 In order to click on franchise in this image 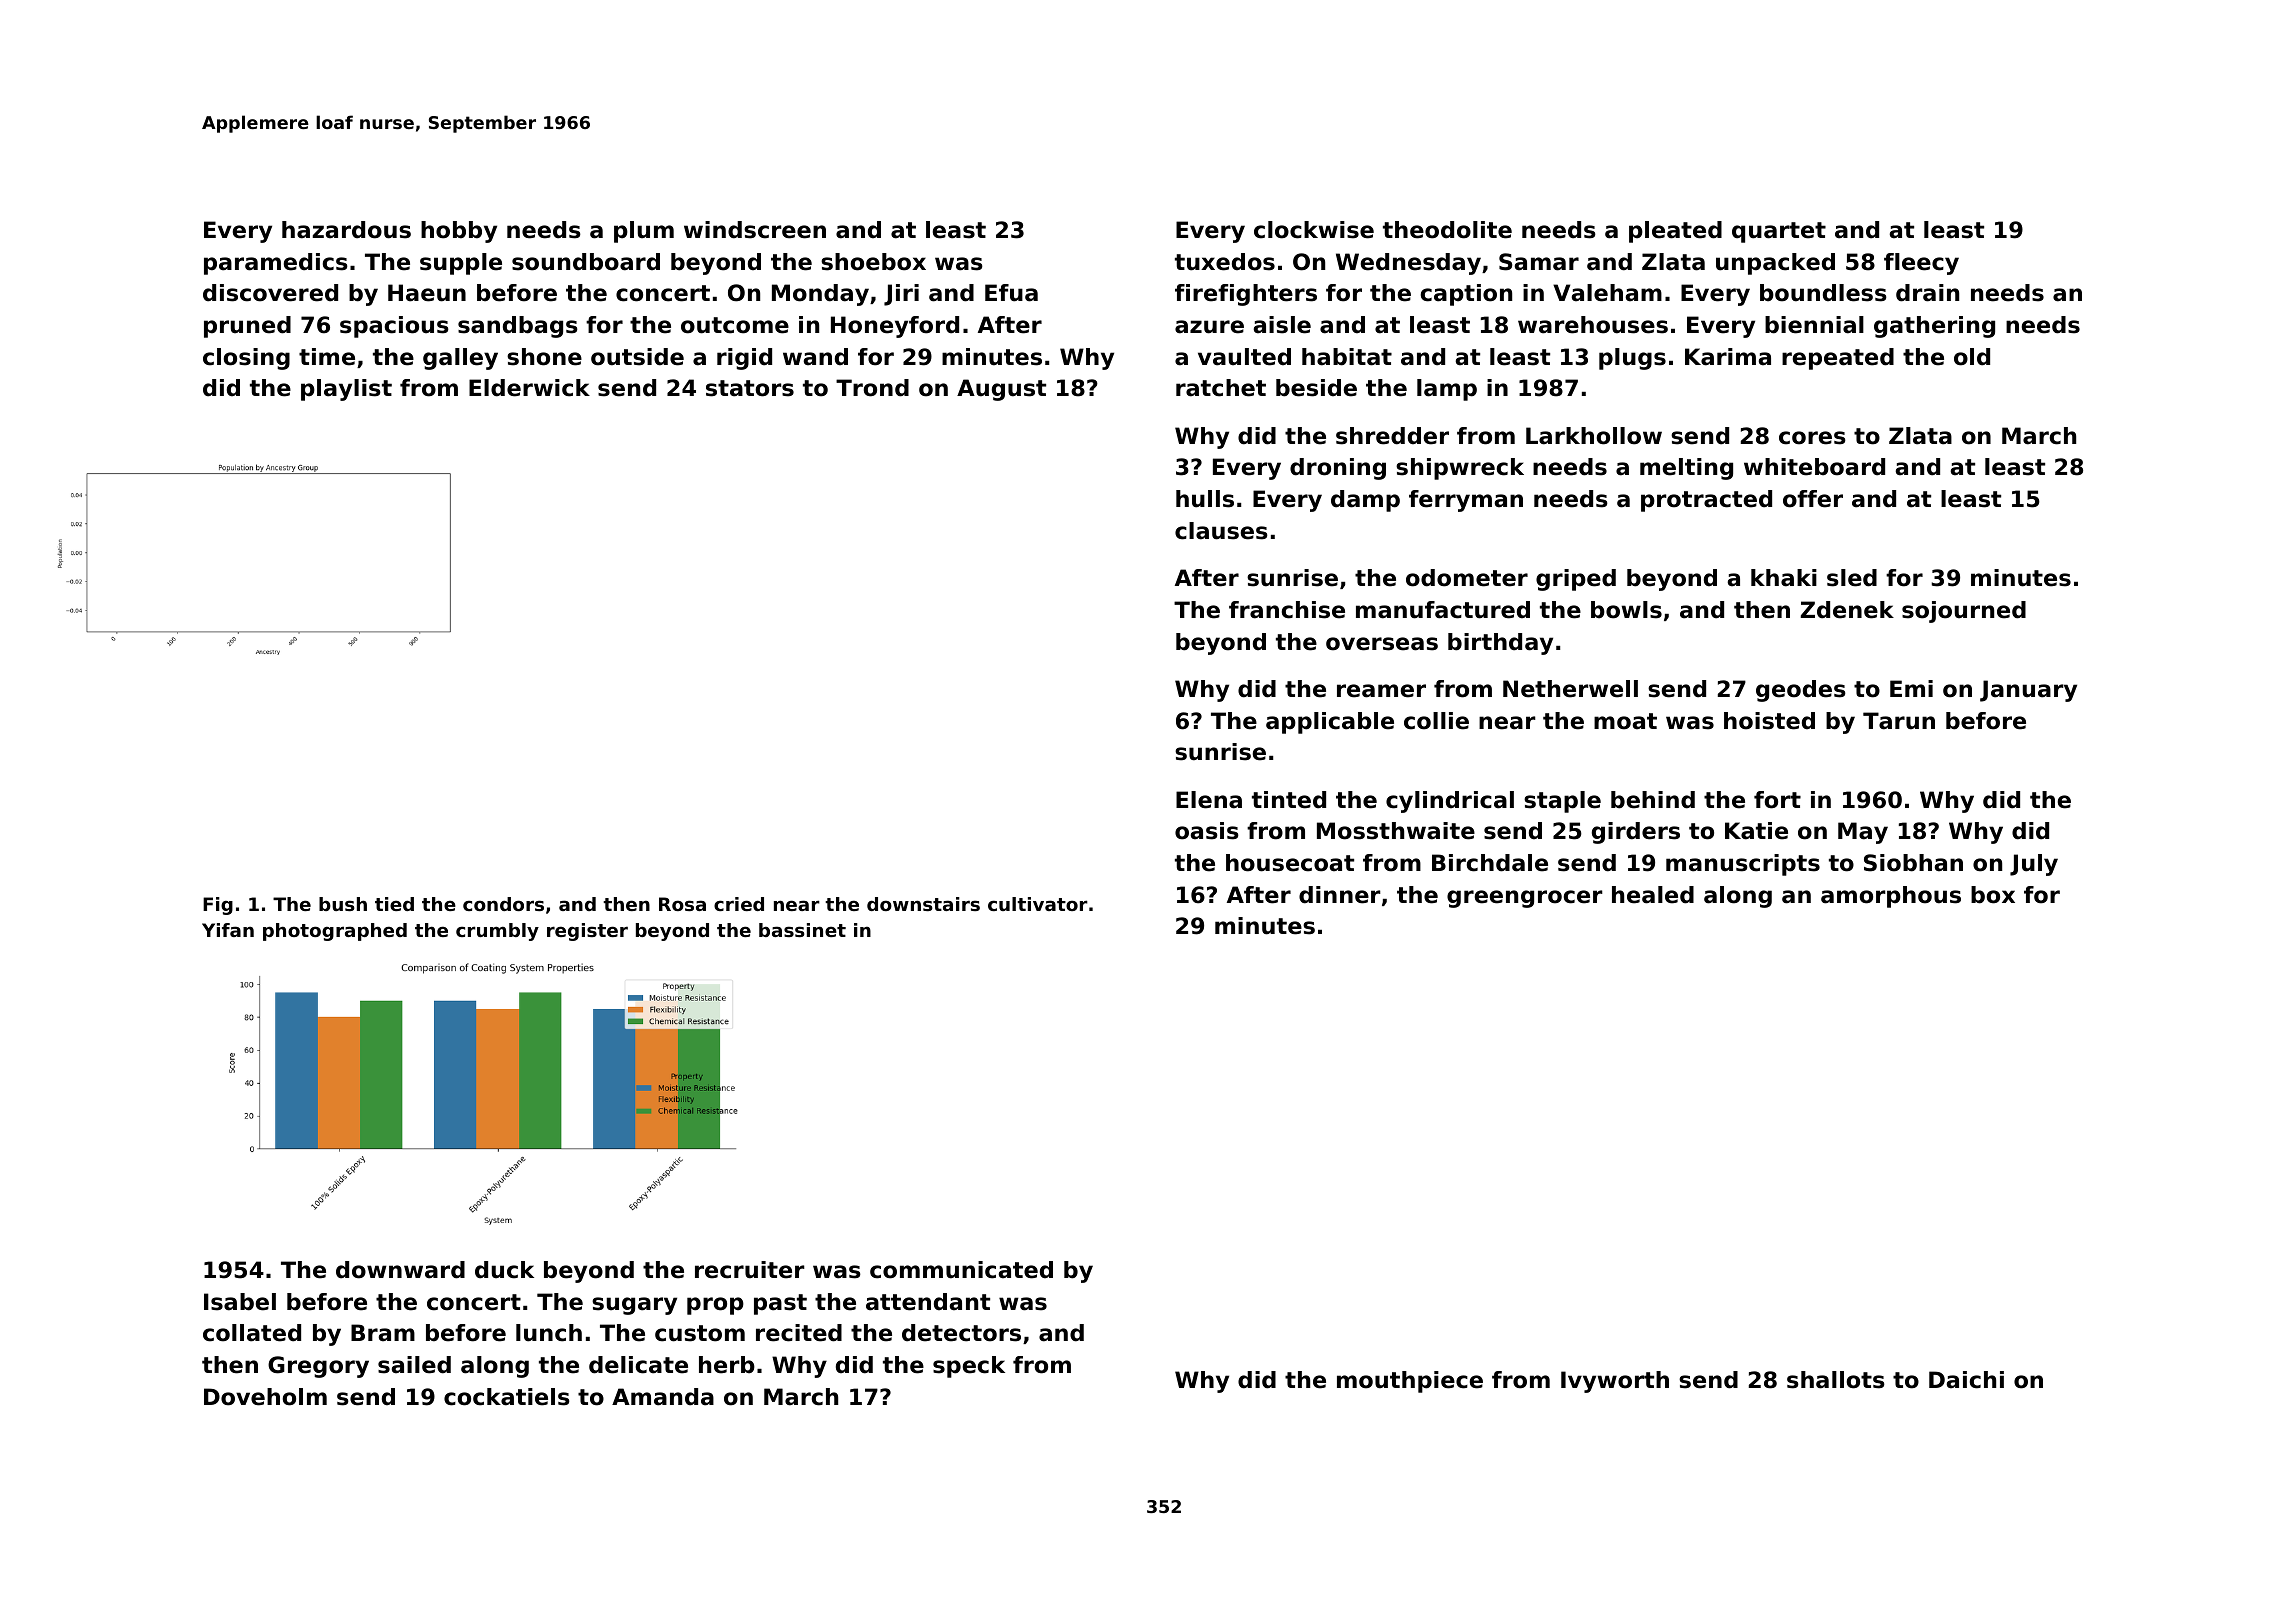, I will do `click(1287, 610)`.
